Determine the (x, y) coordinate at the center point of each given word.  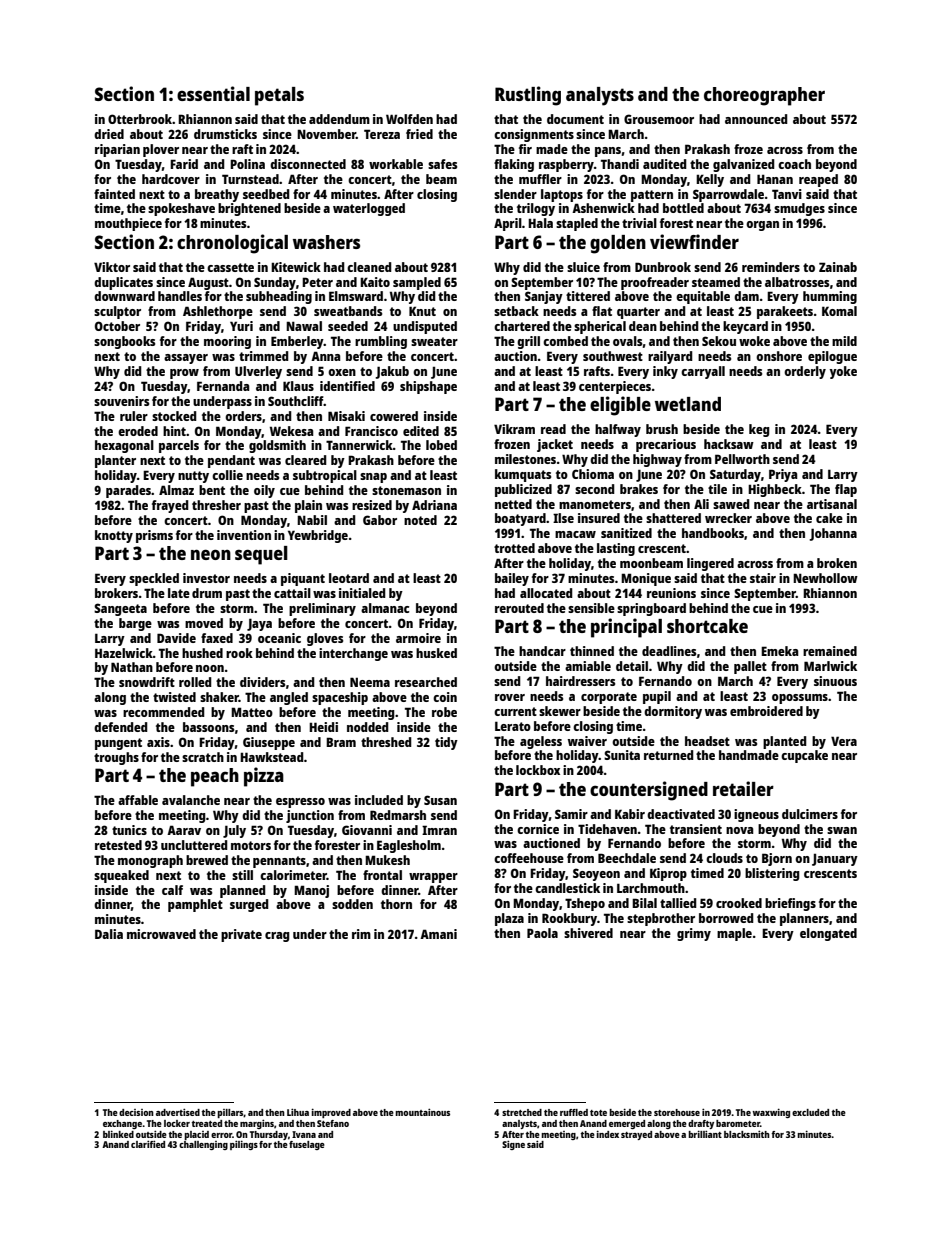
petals (279, 96)
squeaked (121, 876)
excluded (810, 1112)
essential (213, 93)
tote (598, 1113)
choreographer (764, 96)
